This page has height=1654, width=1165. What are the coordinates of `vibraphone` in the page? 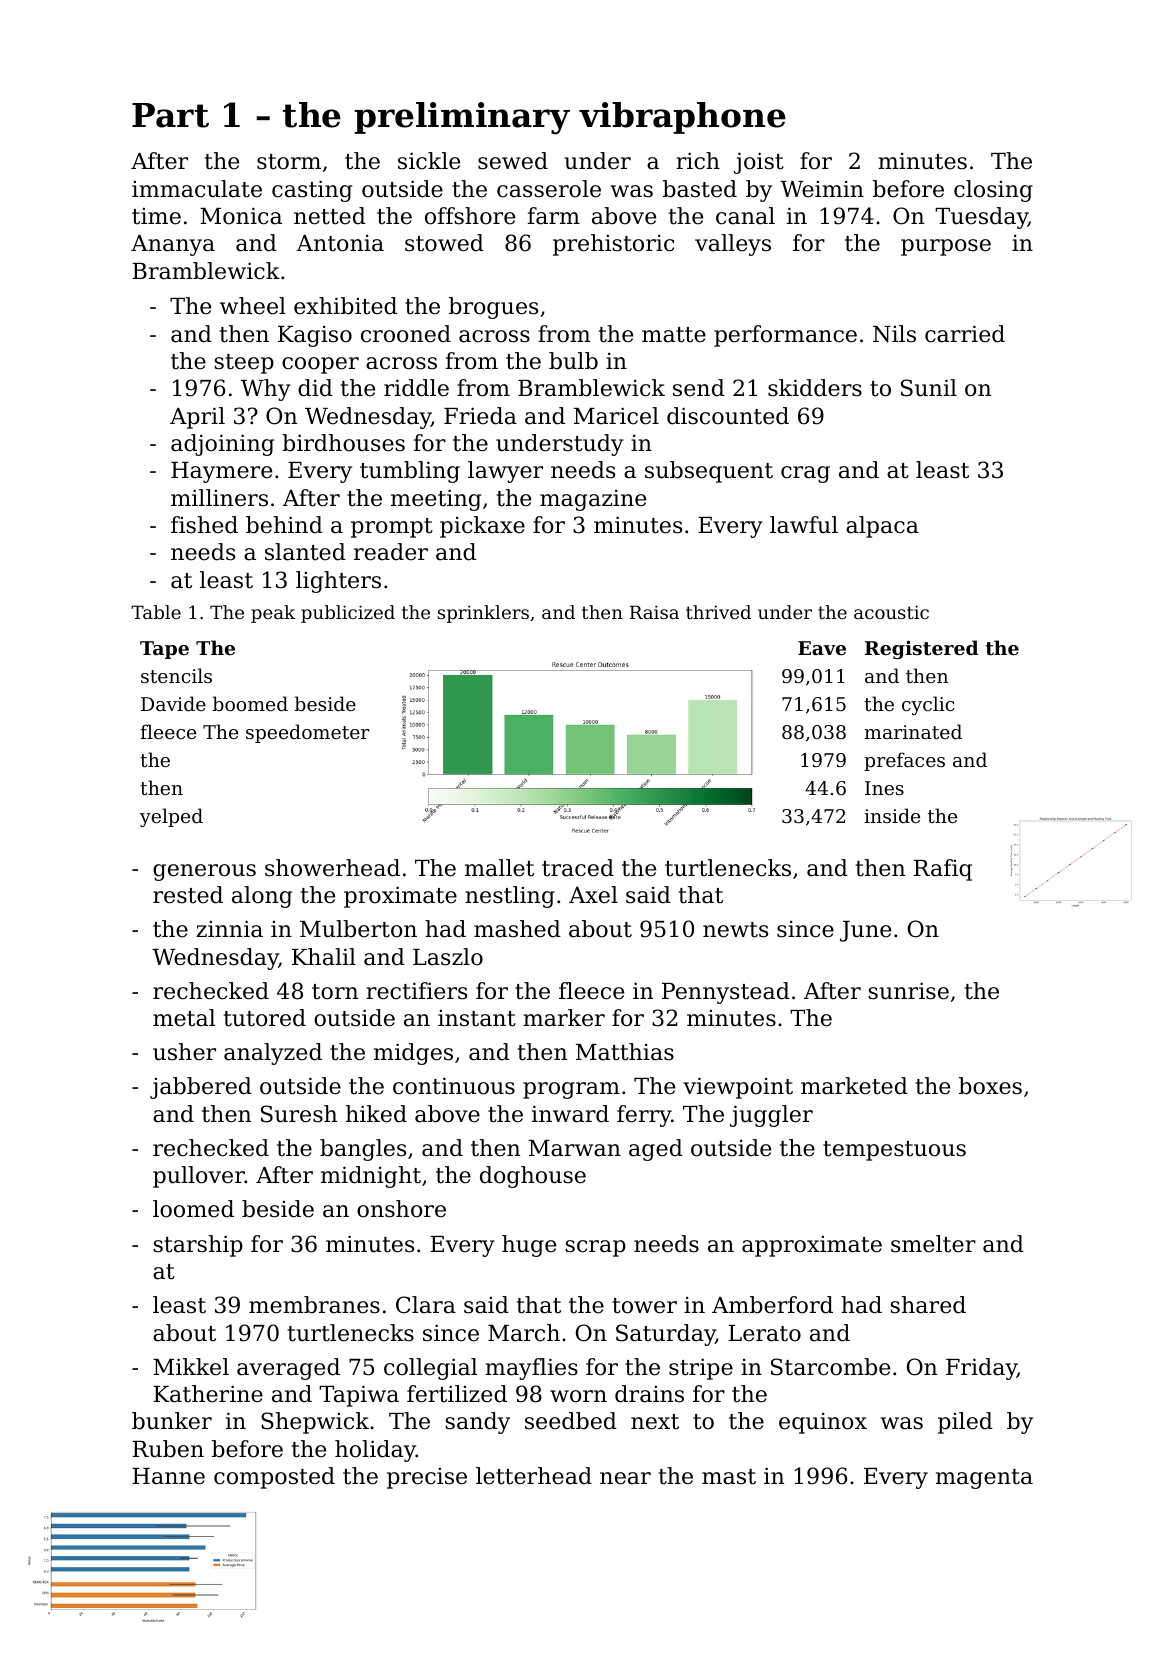 It's located at (682, 118).
